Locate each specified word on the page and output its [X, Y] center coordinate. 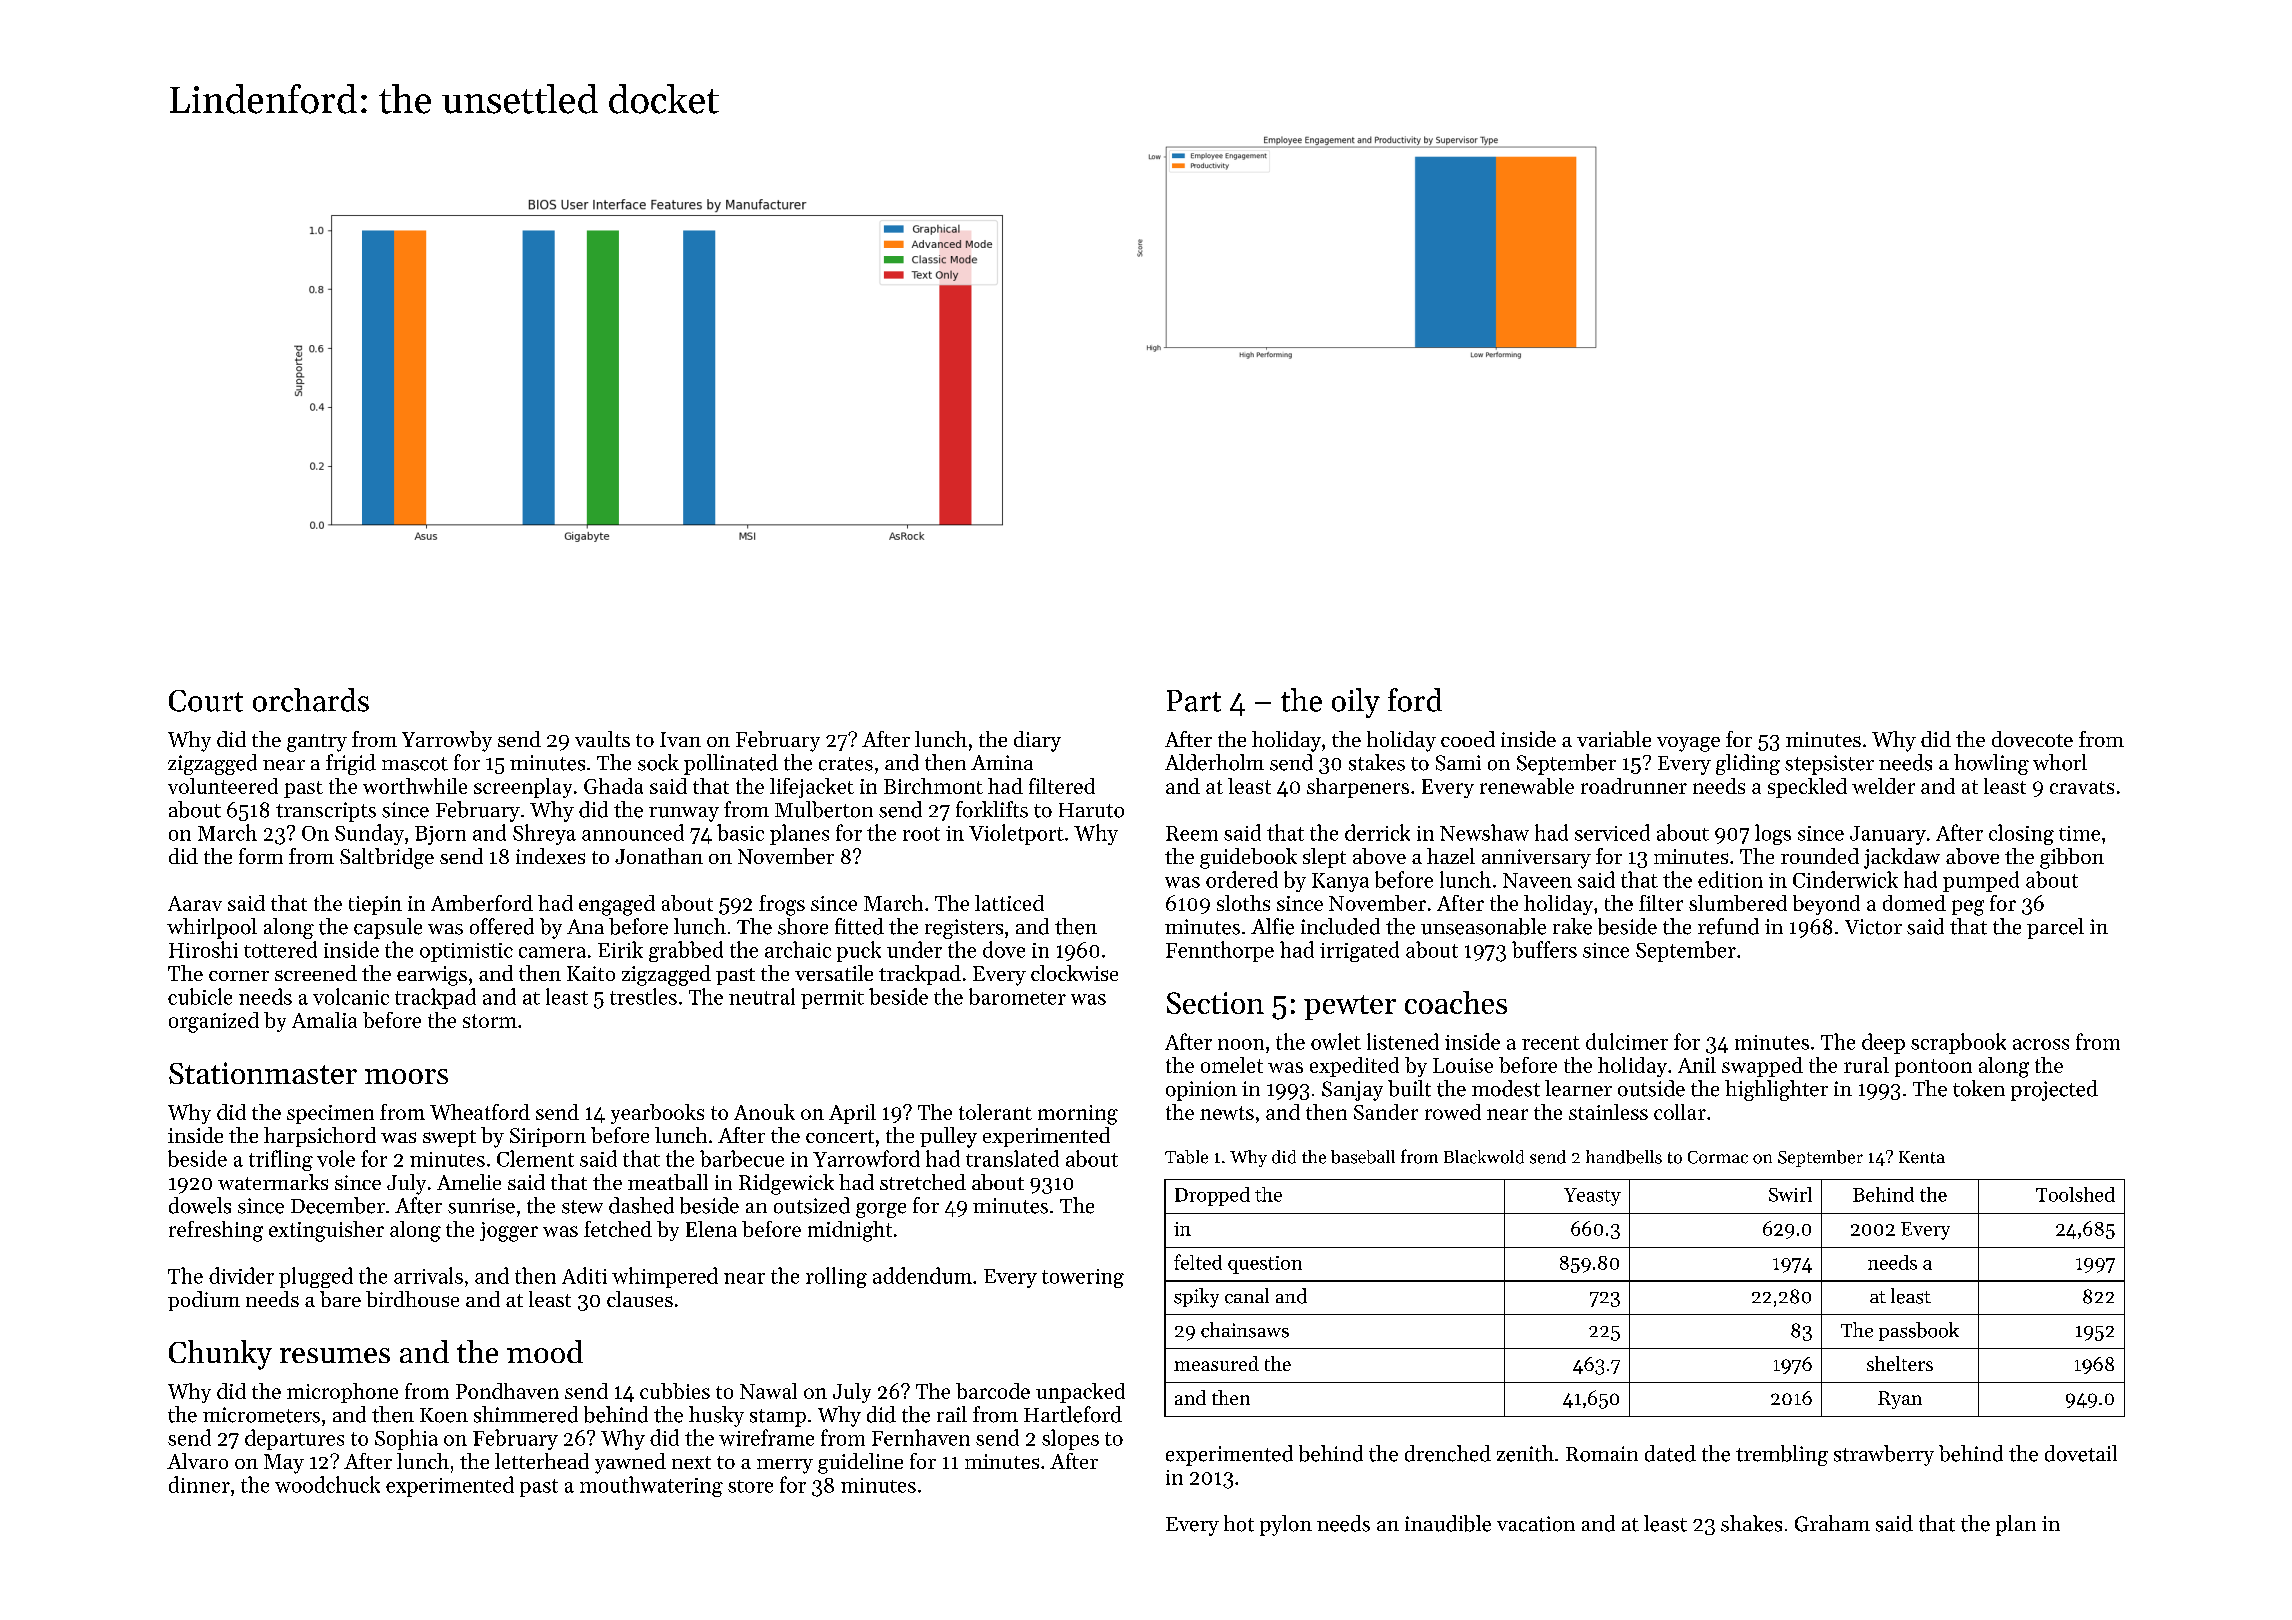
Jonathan [659, 856]
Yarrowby [447, 741]
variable [1614, 739]
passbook [1919, 1331]
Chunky [220, 1355]
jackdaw [1902, 858]
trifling [281, 1160]
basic [740, 832]
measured [1216, 1363]
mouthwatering [651, 1486]
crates [846, 764]
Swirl [1790, 1194]
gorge [881, 1210]
